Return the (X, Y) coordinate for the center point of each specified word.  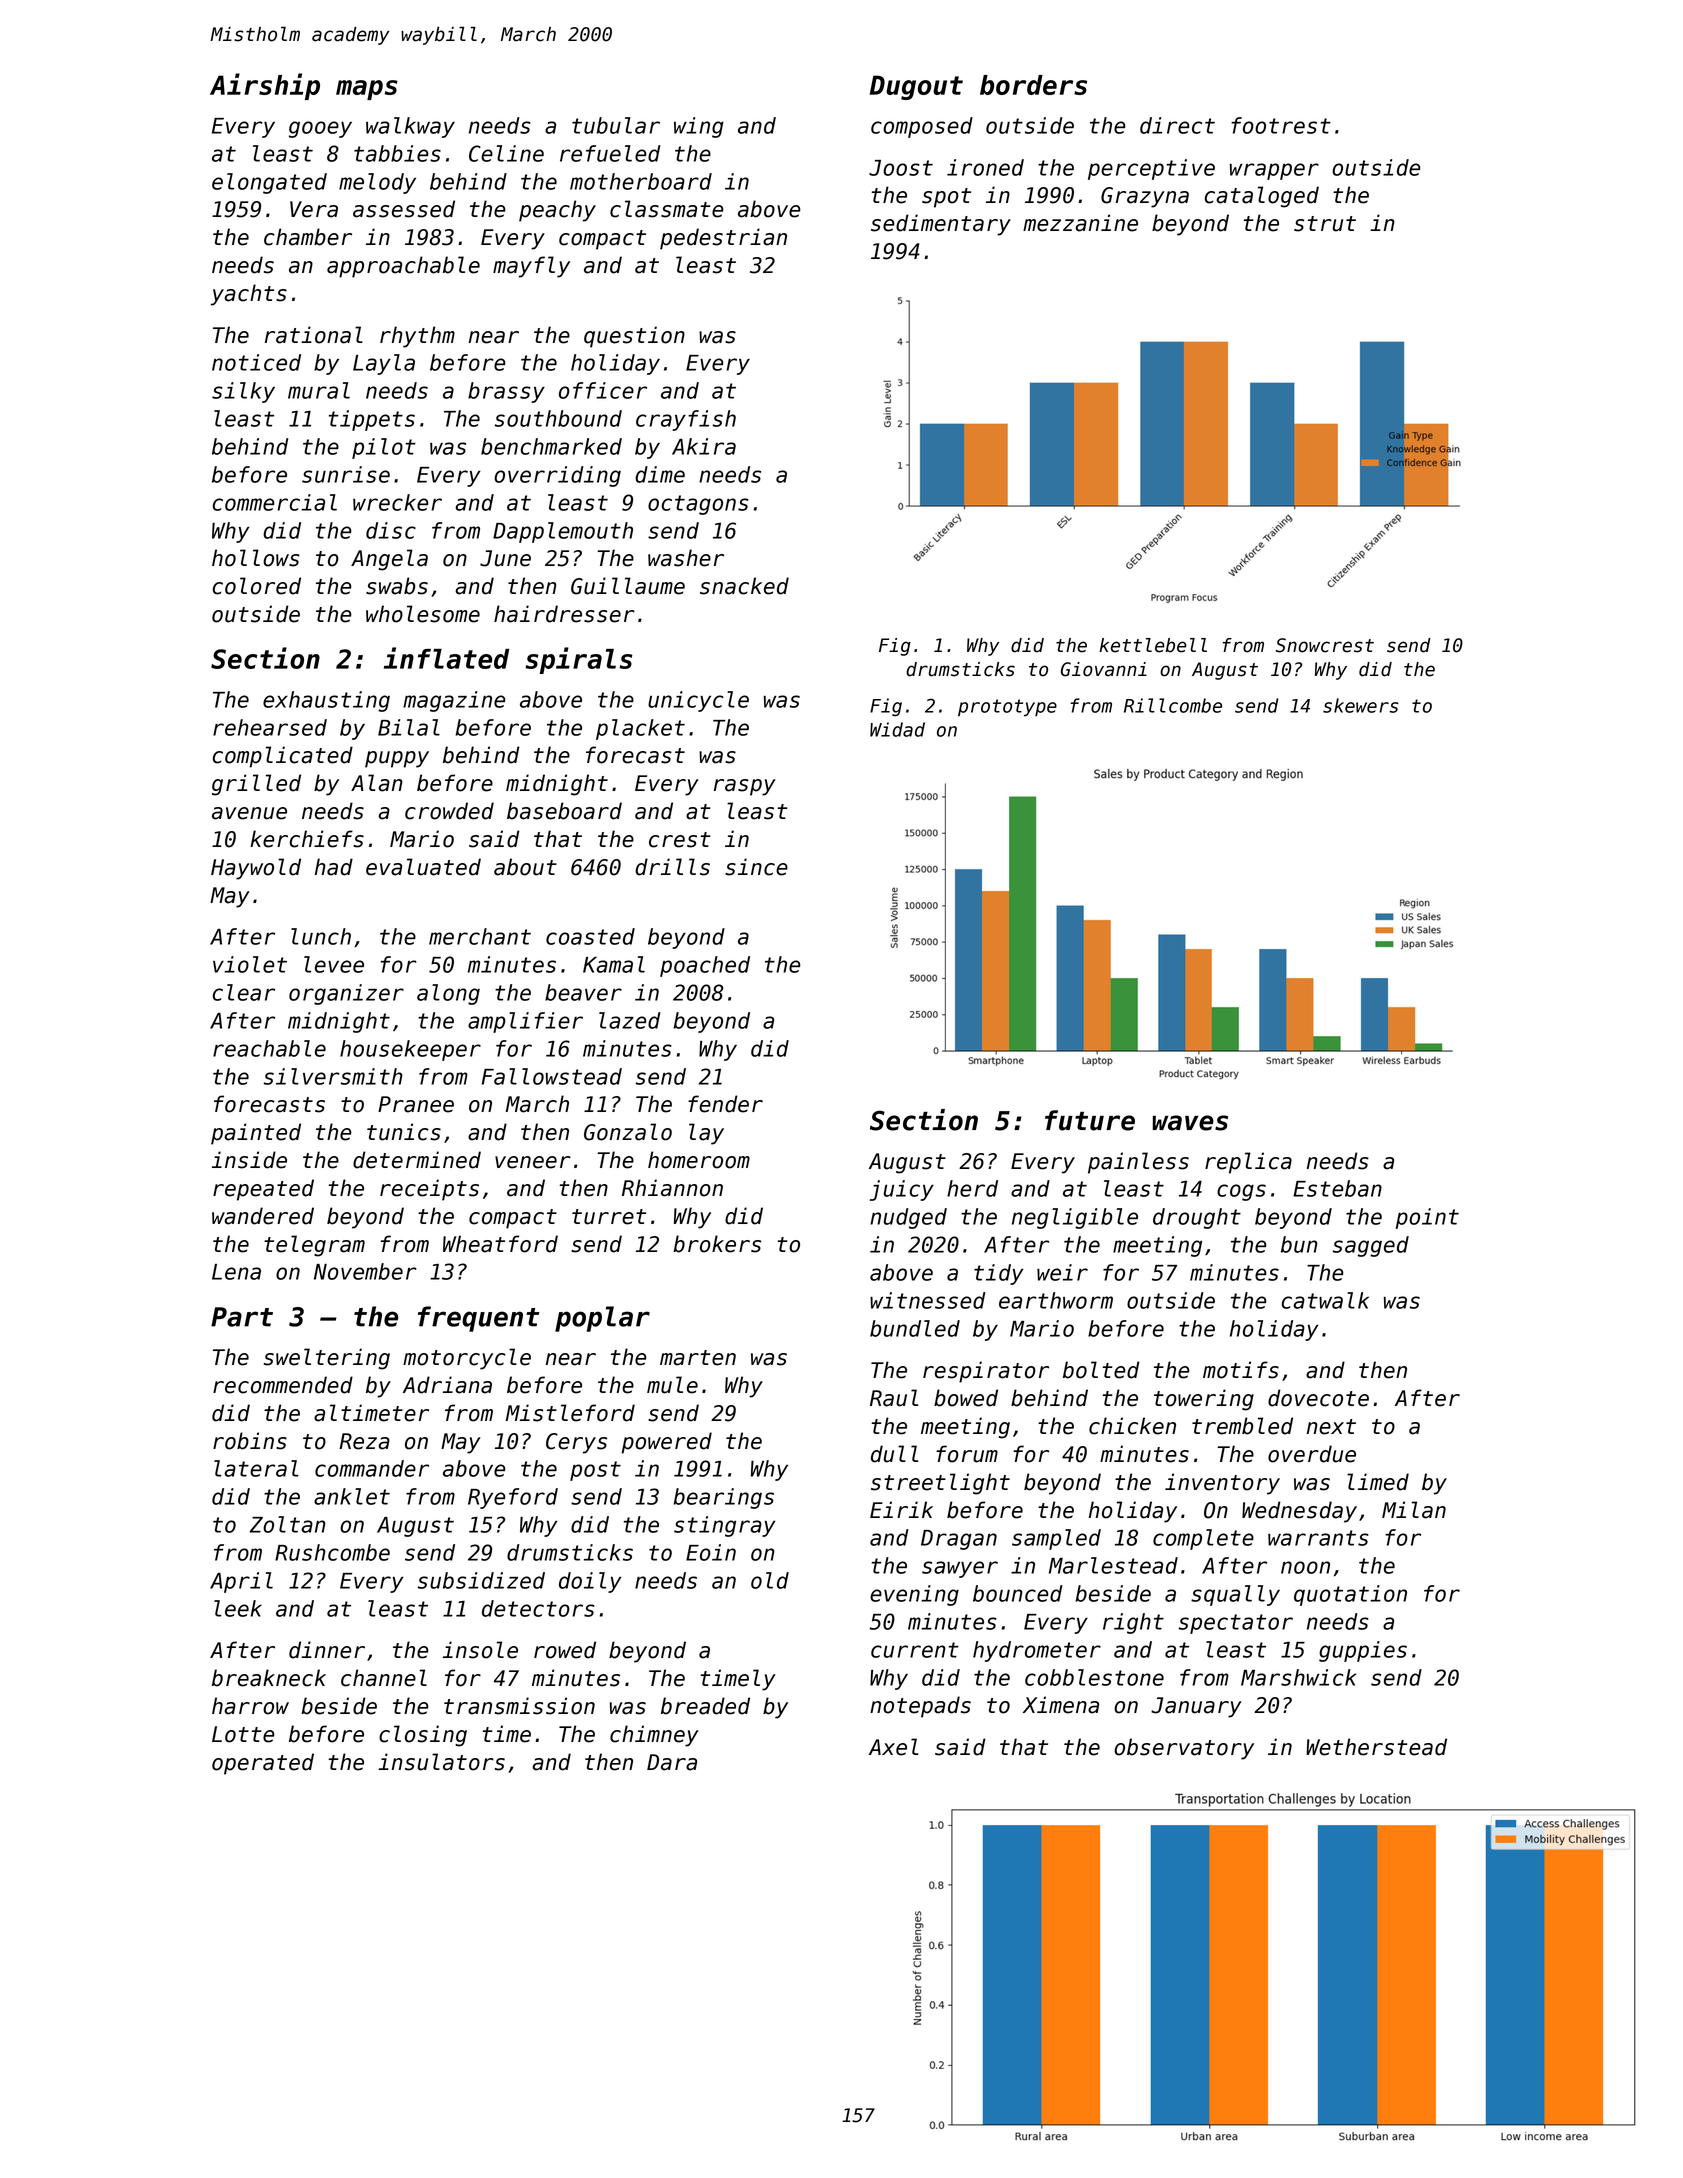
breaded (705, 1706)
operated (263, 1764)
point (1427, 1218)
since (756, 867)
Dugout (916, 87)
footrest (1281, 125)
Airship (265, 86)
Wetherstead (1376, 1747)
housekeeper (410, 1050)
